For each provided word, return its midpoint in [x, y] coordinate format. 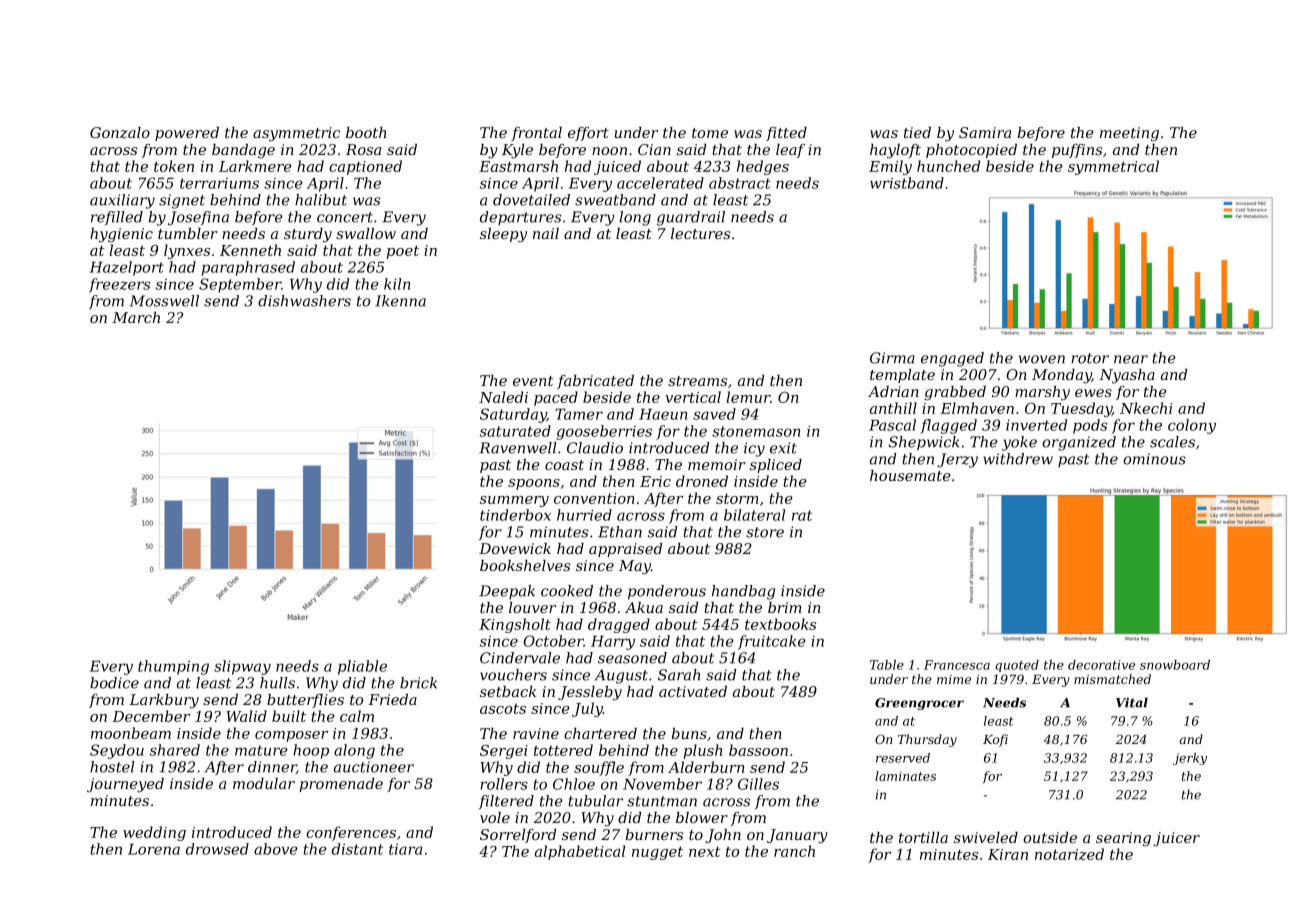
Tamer [579, 414]
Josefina [198, 218]
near [1131, 359]
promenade [341, 785]
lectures [700, 233]
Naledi [503, 397]
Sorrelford [518, 836]
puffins [1077, 151]
